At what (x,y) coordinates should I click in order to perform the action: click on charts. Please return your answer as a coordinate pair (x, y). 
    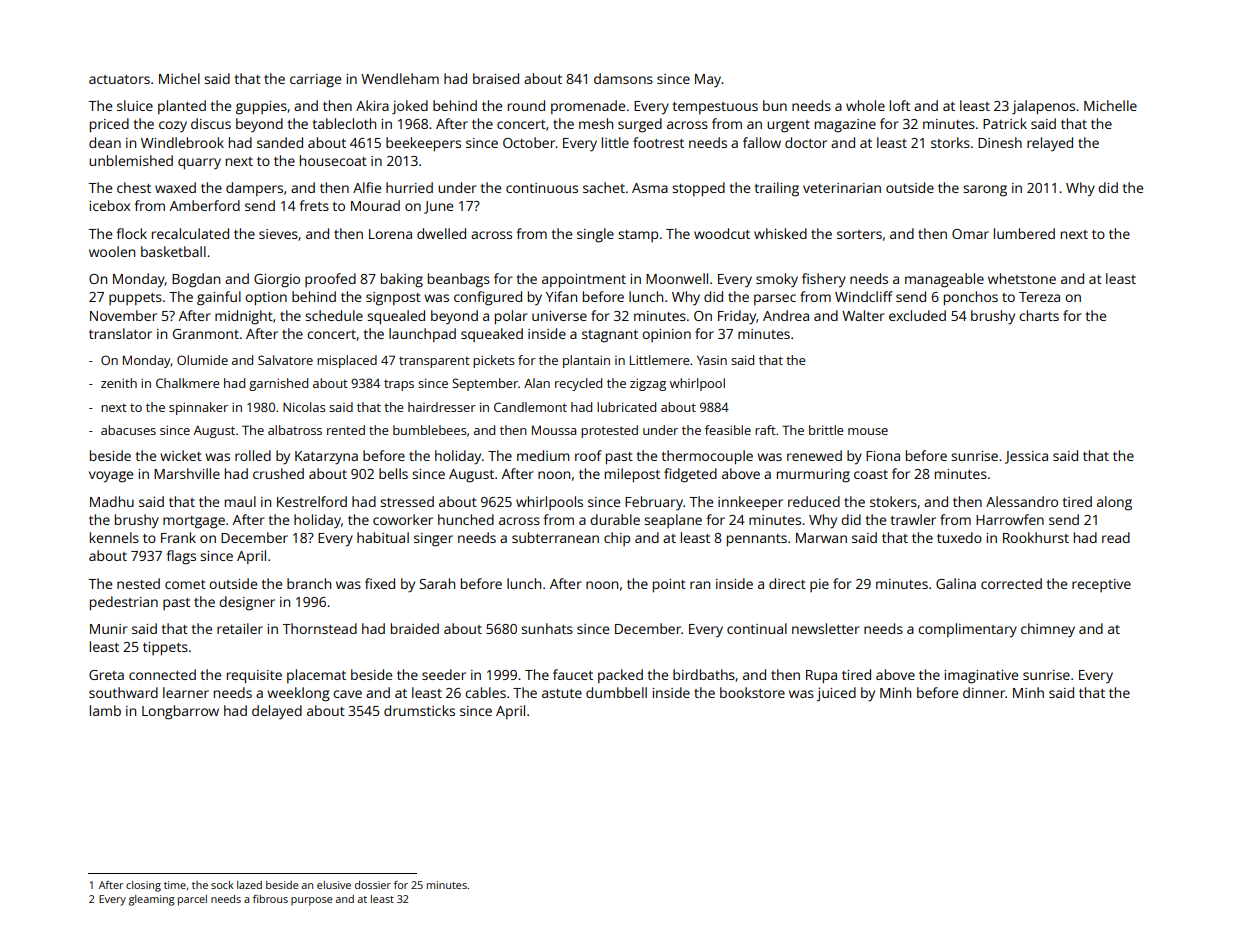
    Looking at the image, I should click on (1039, 315).
